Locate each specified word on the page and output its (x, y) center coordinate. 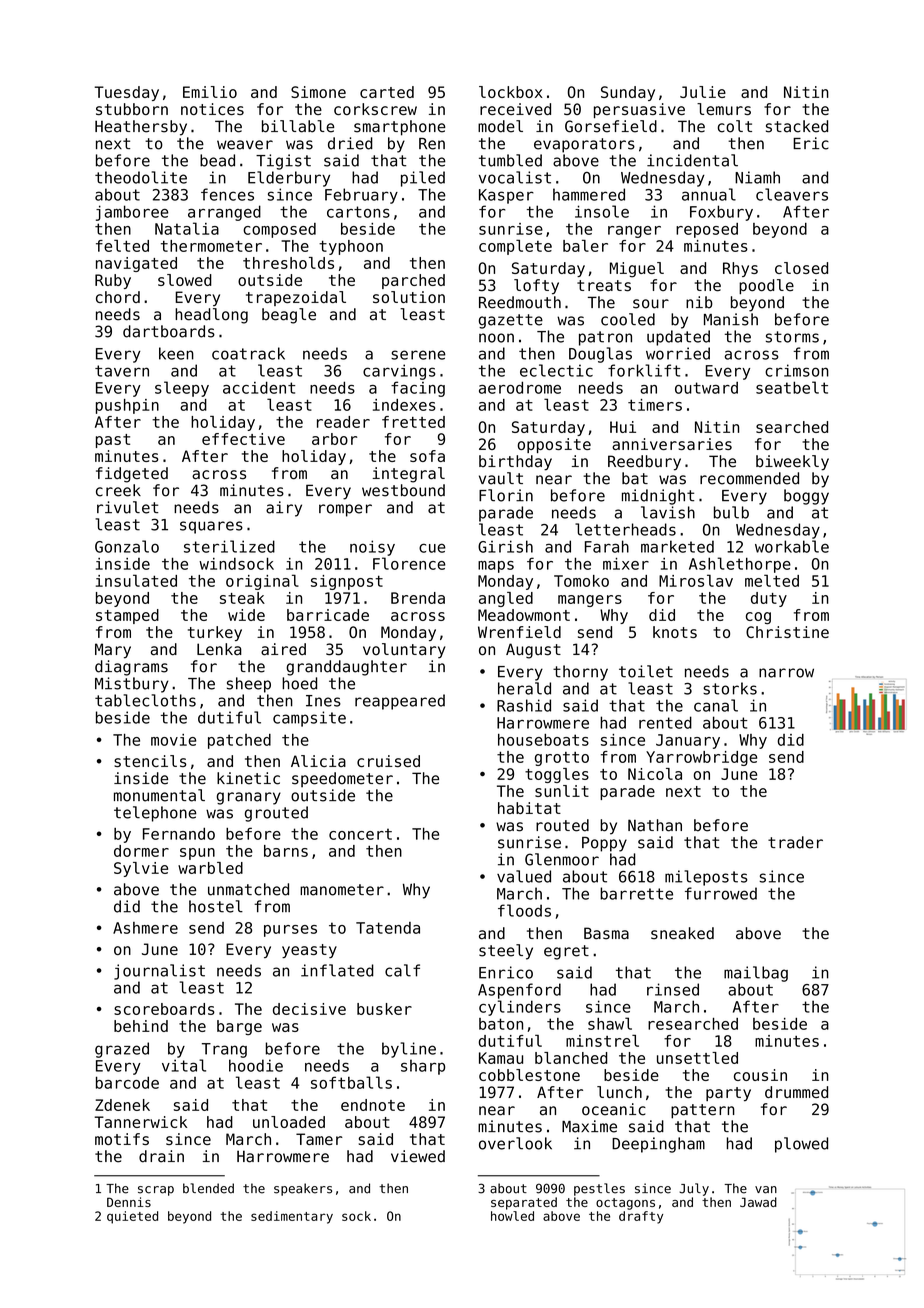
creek (118, 490)
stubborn (132, 109)
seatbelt (792, 387)
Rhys (740, 269)
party (728, 1094)
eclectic (556, 370)
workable (792, 546)
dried (350, 143)
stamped (127, 616)
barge (239, 1027)
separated (524, 1203)
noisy (372, 548)
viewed (418, 1156)
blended (208, 1188)
